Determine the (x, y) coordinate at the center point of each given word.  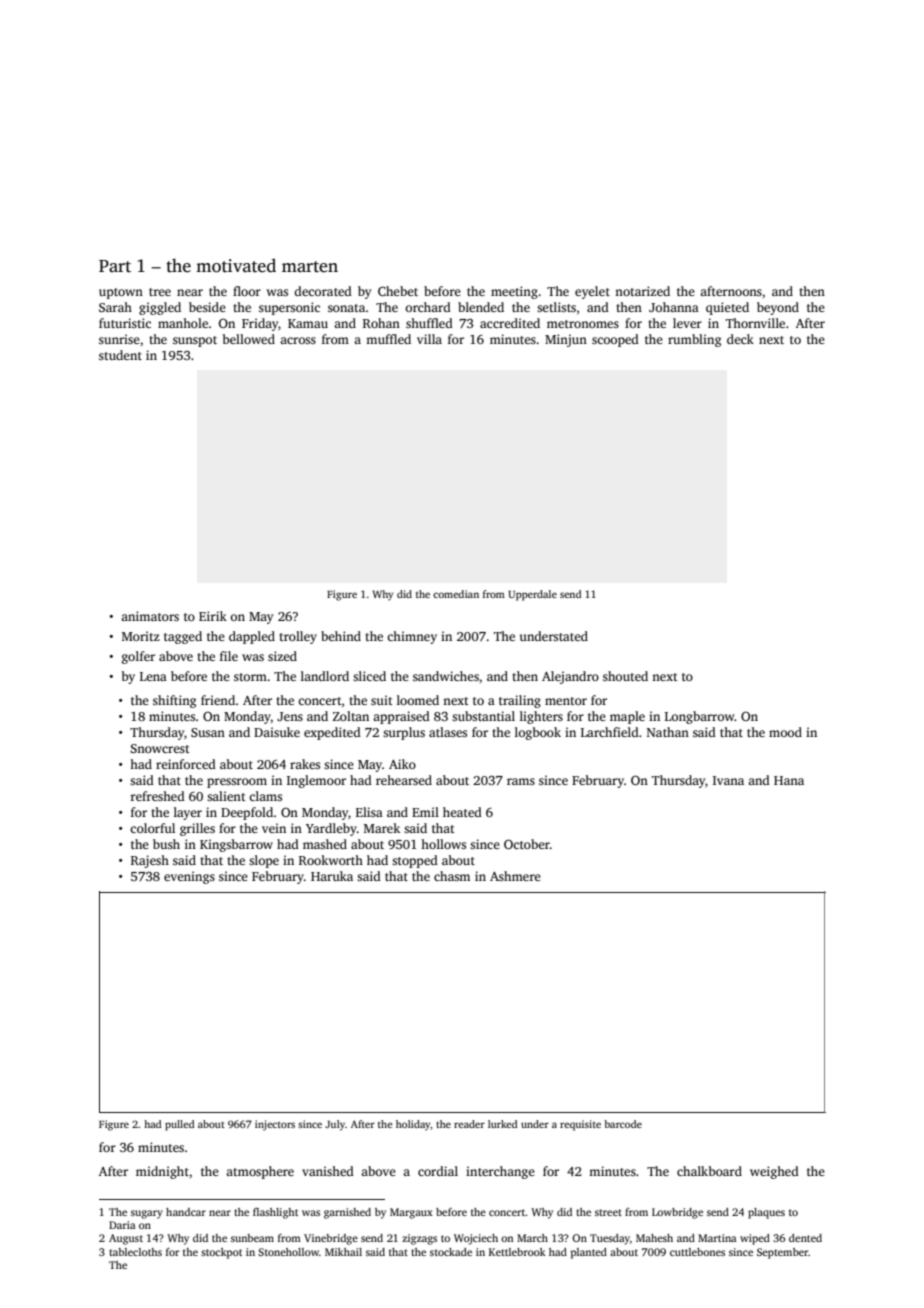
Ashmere (515, 876)
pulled (180, 1125)
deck (740, 339)
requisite (580, 1125)
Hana (789, 780)
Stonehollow (288, 1252)
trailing (520, 701)
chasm (452, 876)
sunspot (195, 341)
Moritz (141, 636)
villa (429, 339)
